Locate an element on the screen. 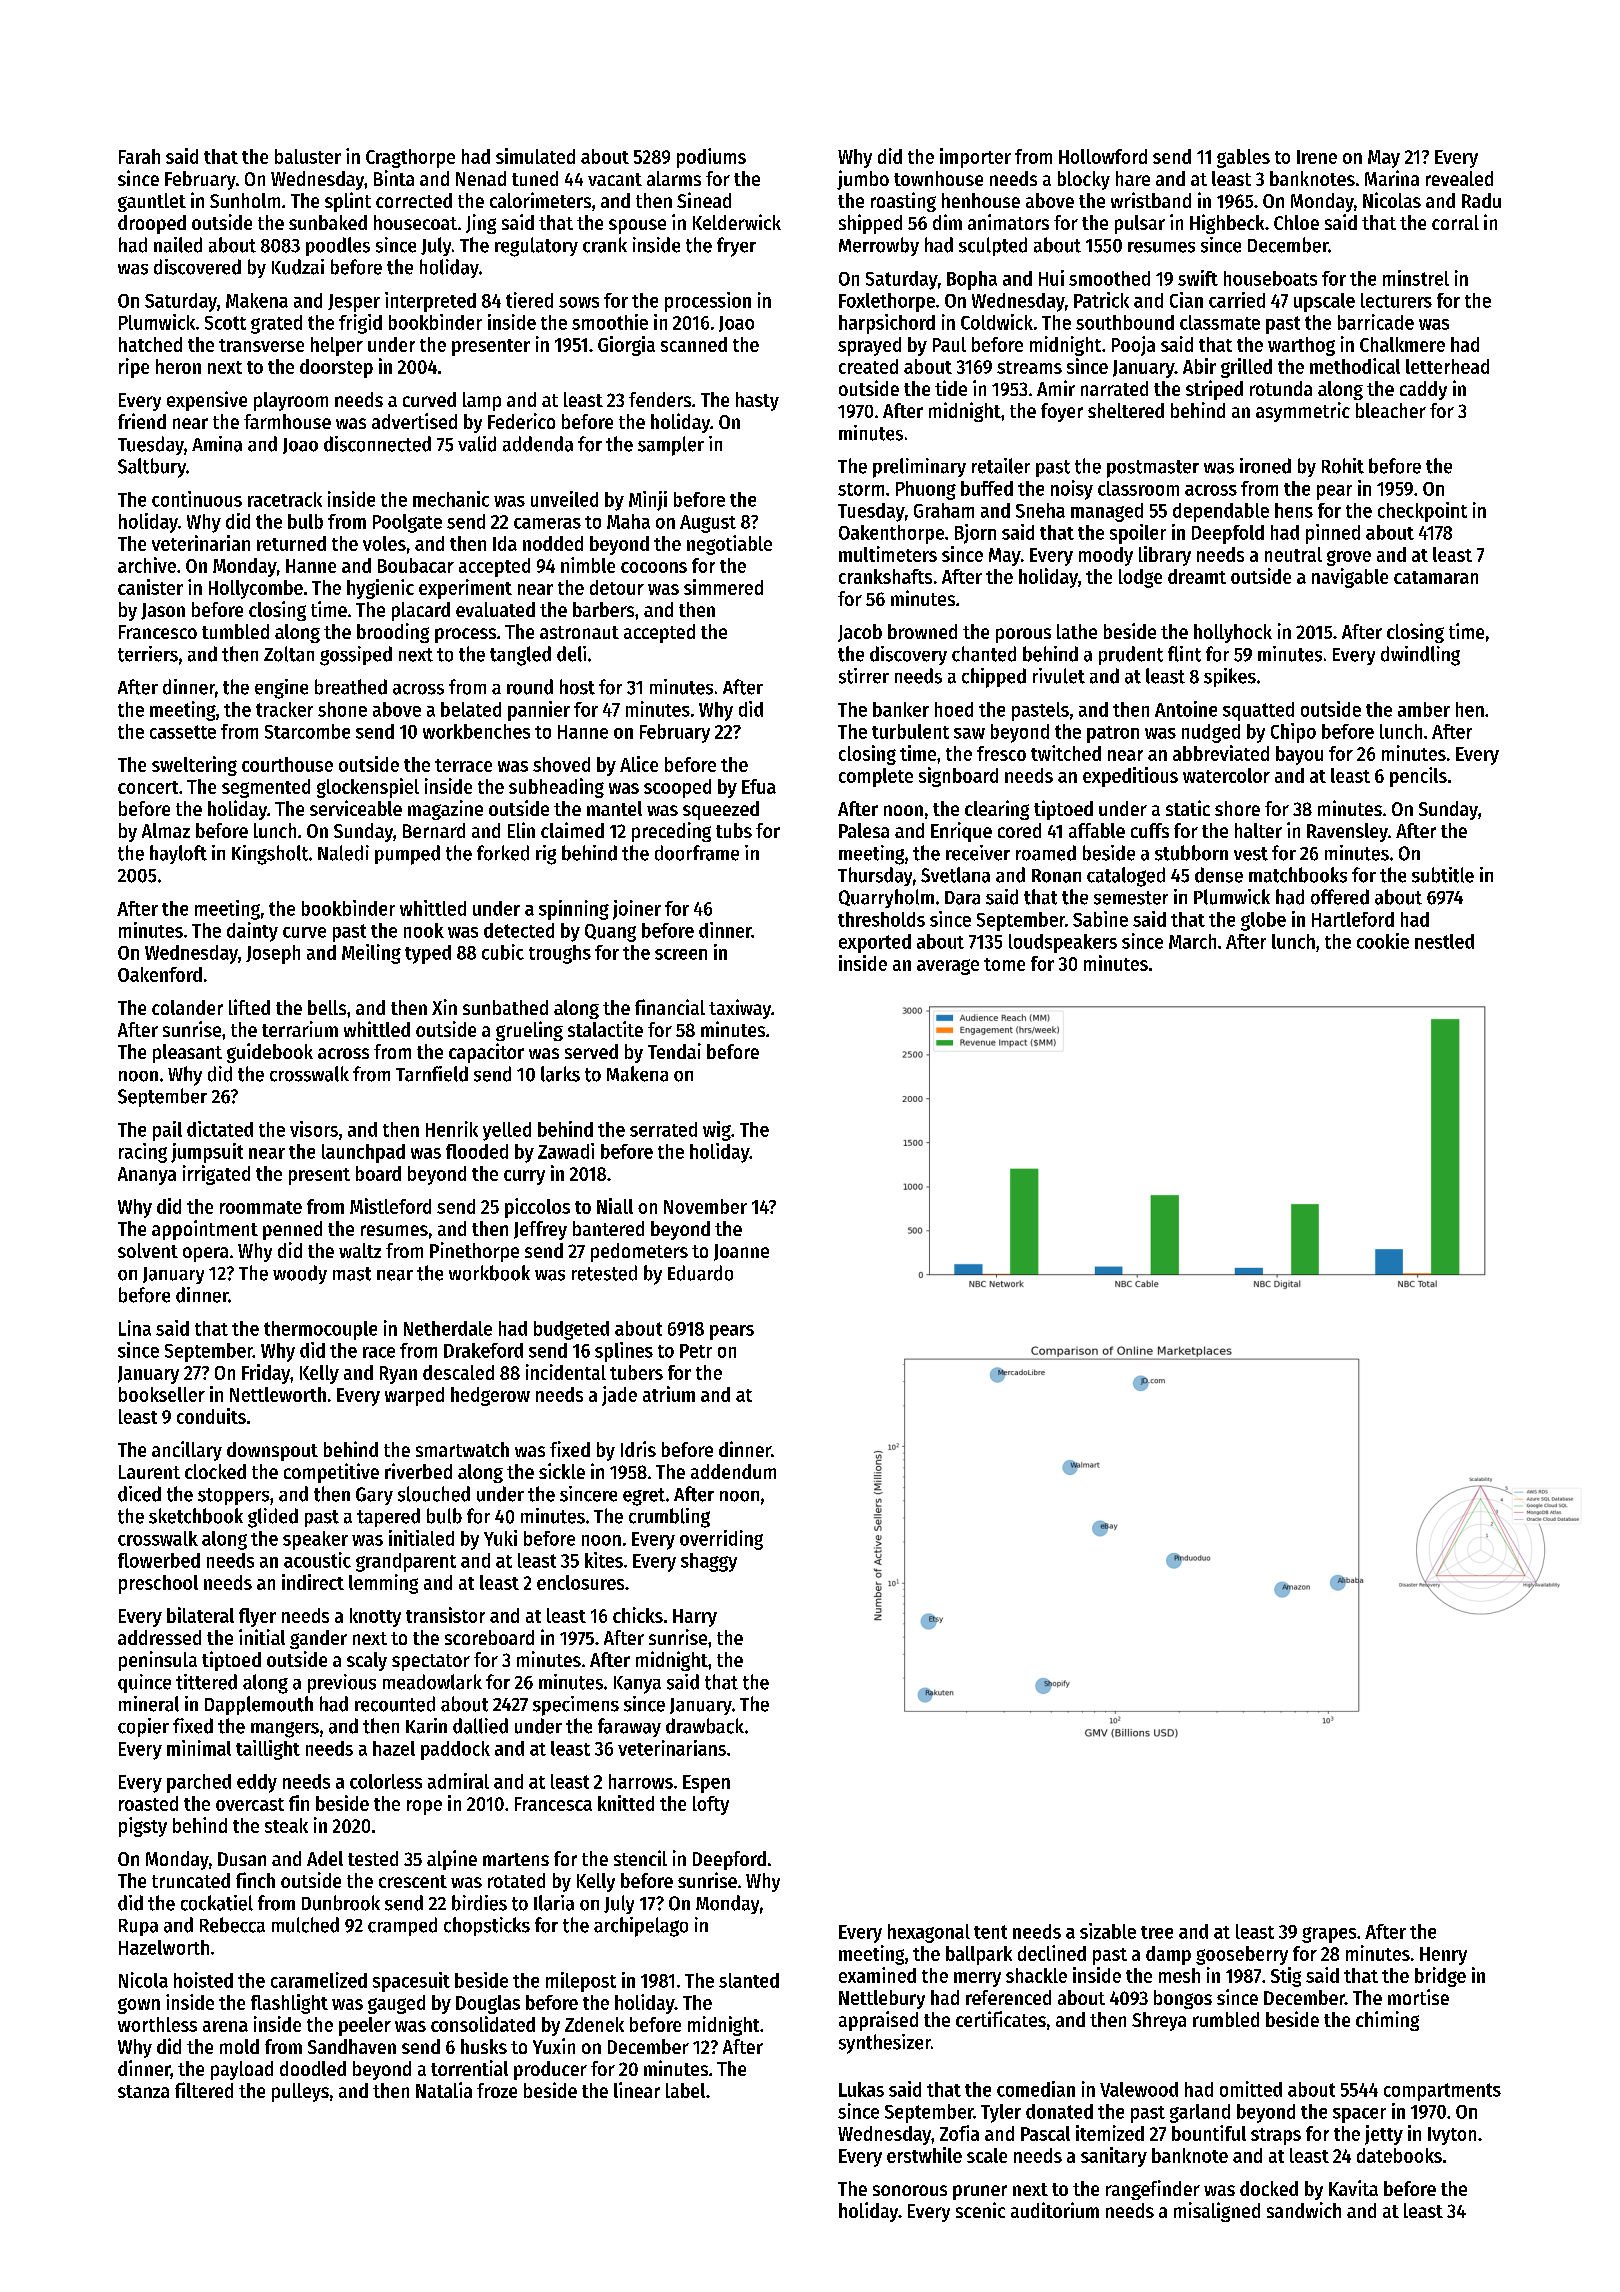  streams is located at coordinates (1029, 367).
